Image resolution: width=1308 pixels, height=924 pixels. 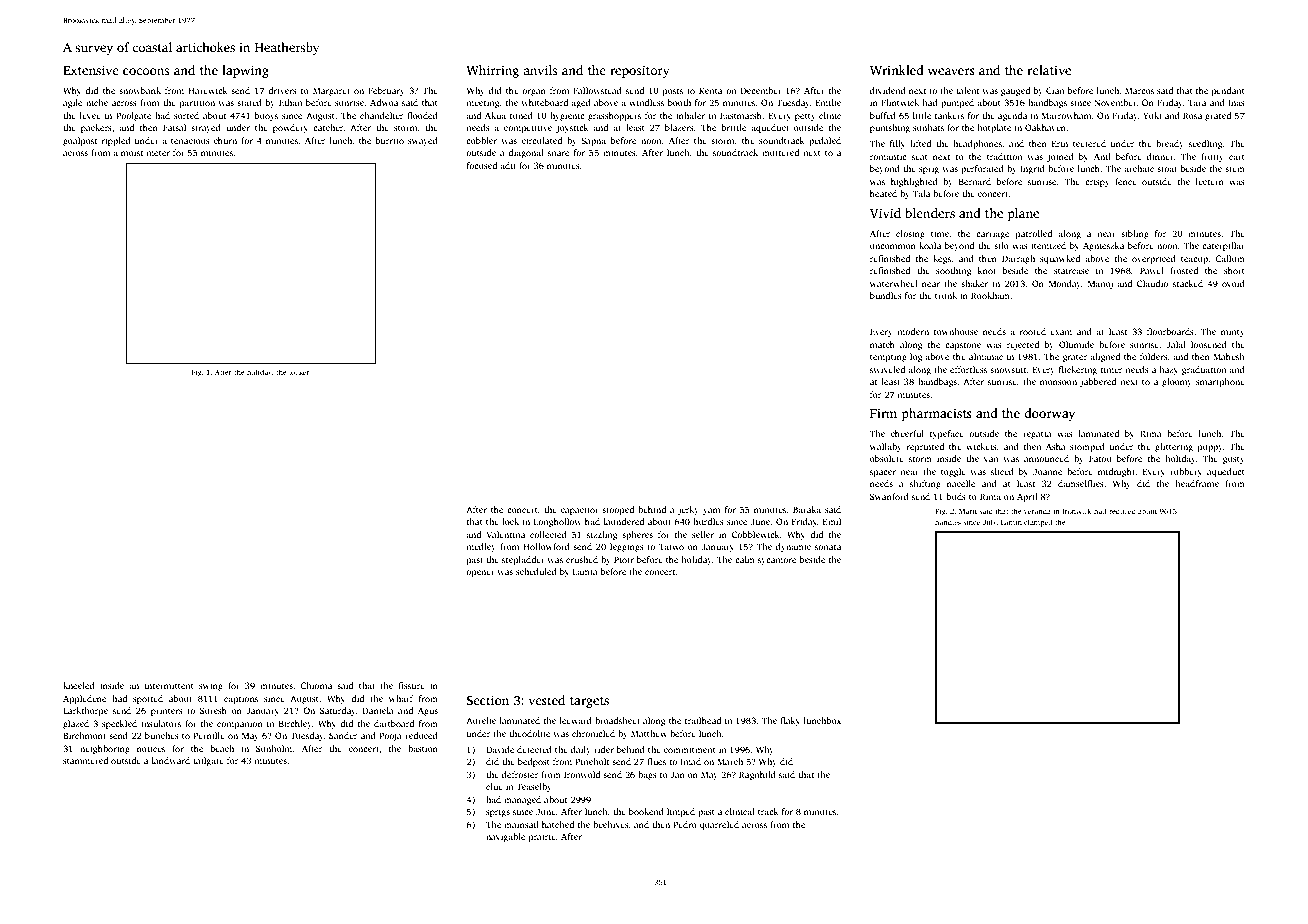 What do you see at coordinates (158, 153) in the screenshot?
I see `meter` at bounding box center [158, 153].
